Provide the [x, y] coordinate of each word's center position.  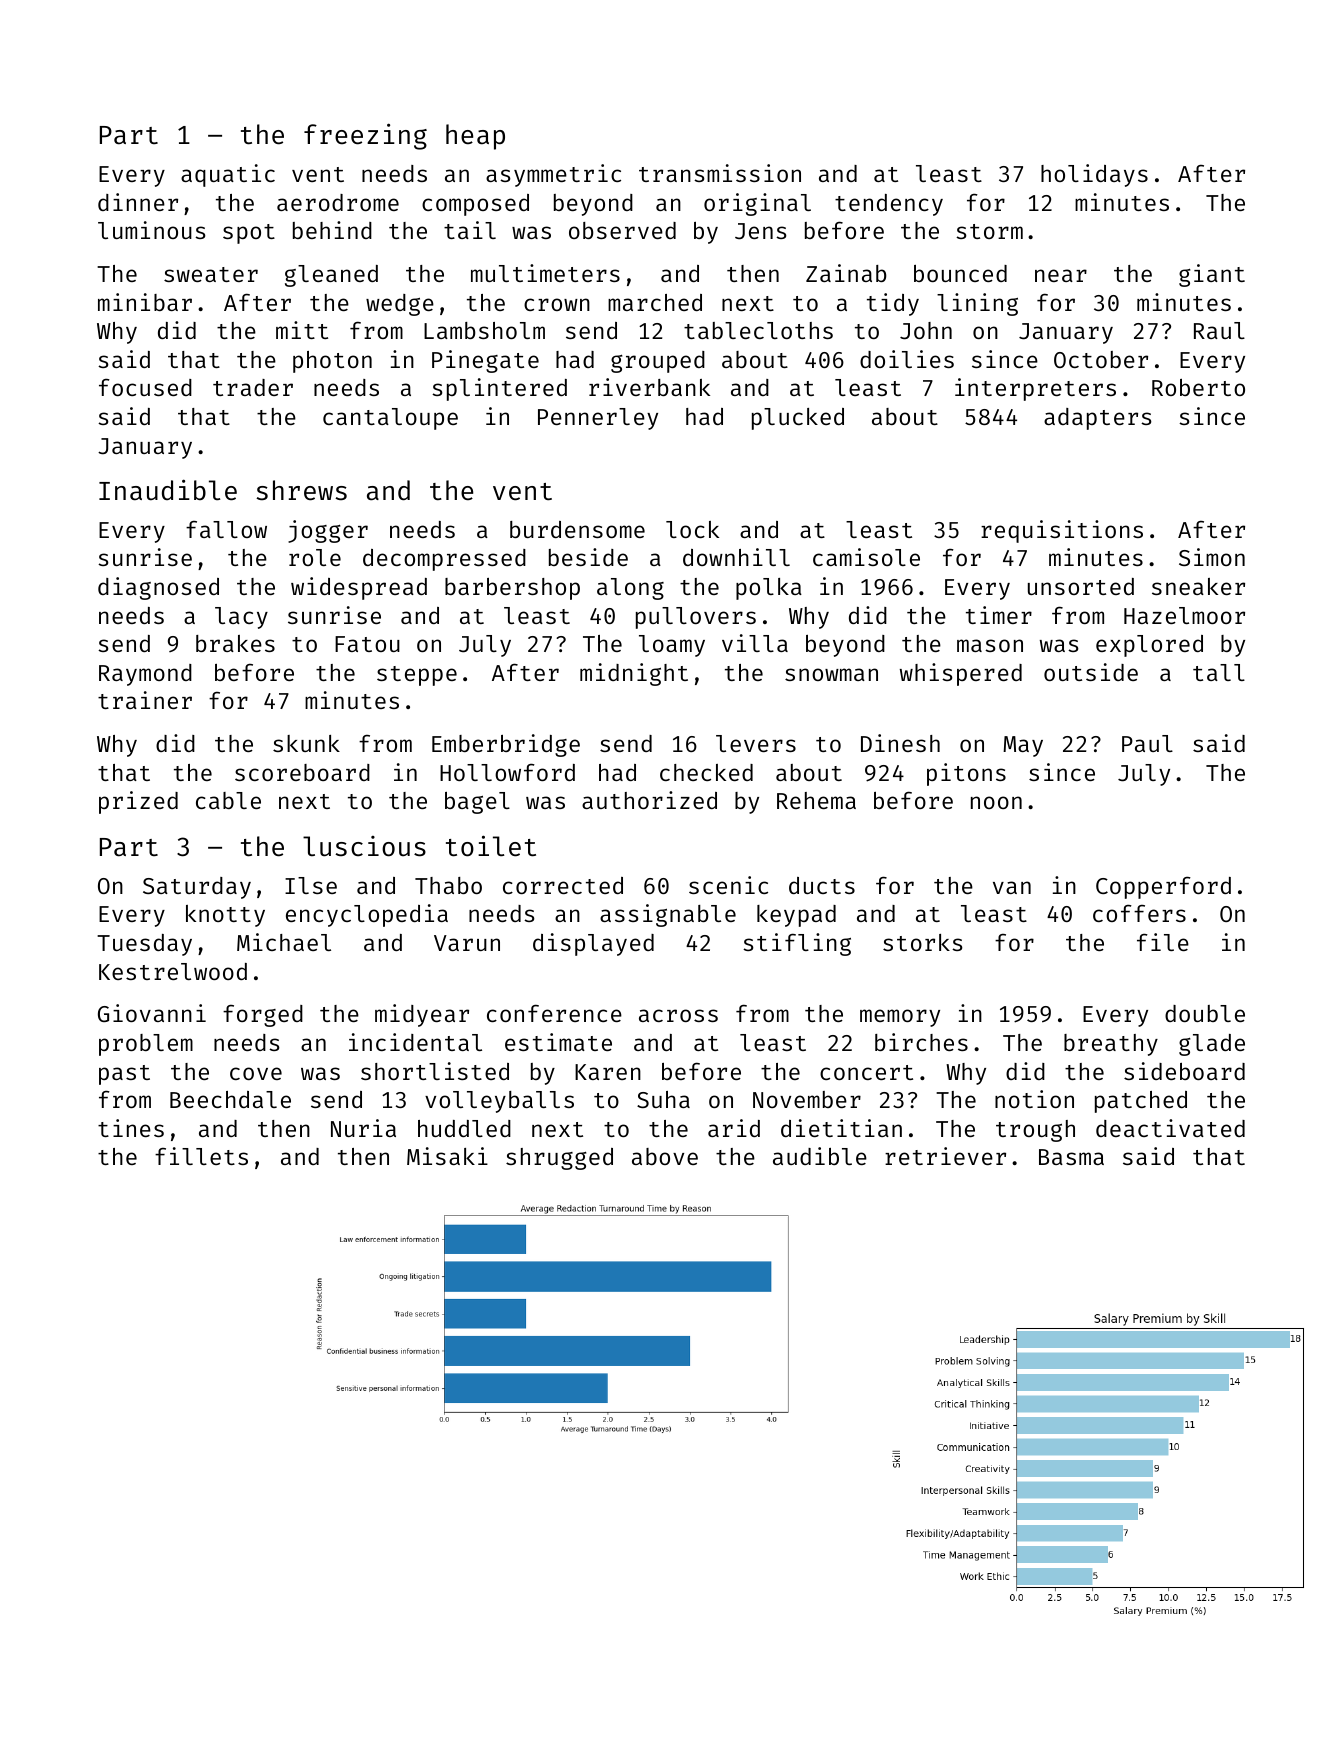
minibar [145, 302]
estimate [558, 1042]
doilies [907, 359]
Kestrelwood [173, 971]
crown [557, 304]
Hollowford [507, 772]
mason [990, 645]
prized [138, 802]
